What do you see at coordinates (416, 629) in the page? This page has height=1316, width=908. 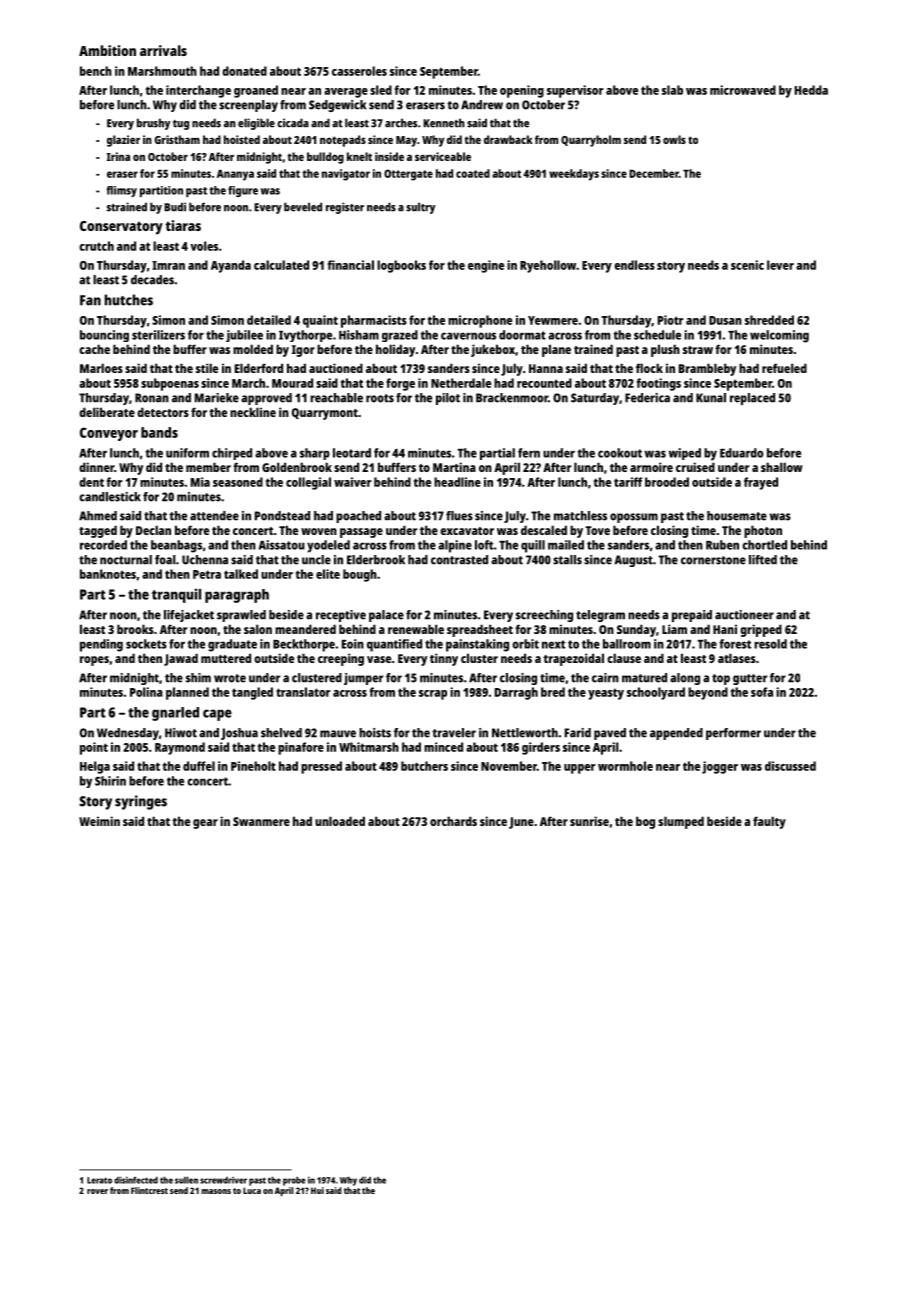 I see `renewable` at bounding box center [416, 629].
